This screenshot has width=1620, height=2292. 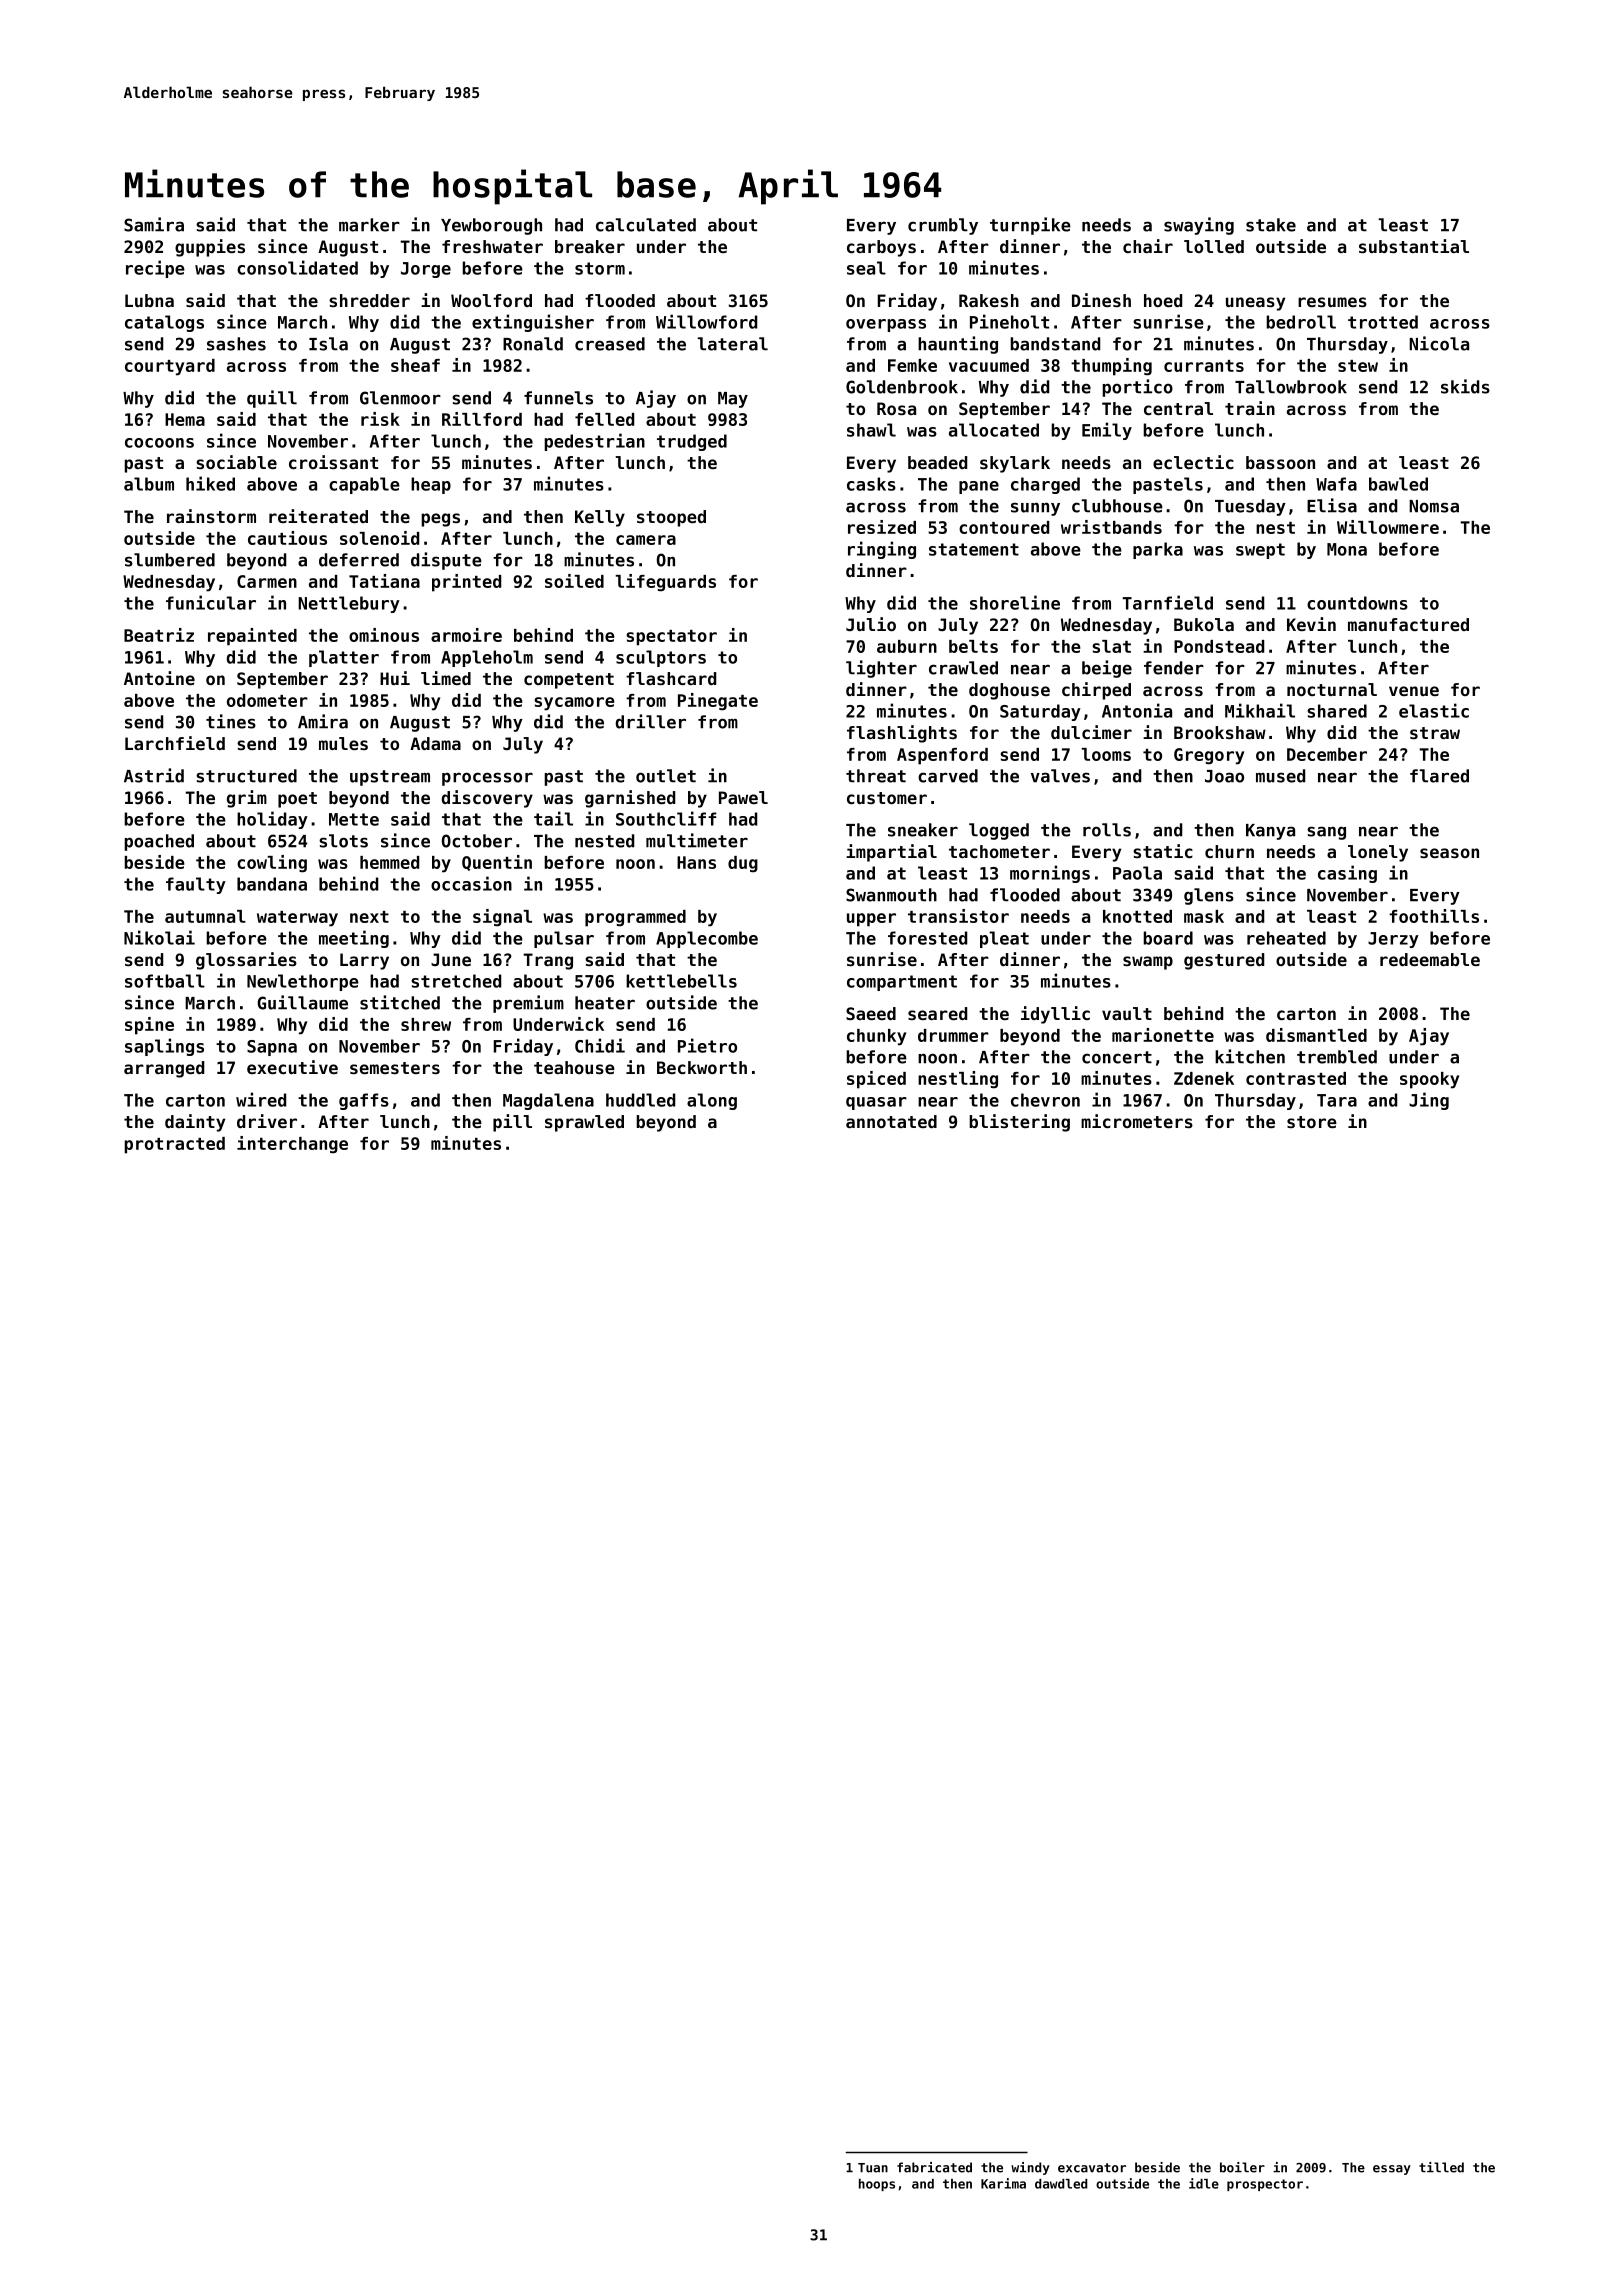 What do you see at coordinates (1414, 246) in the screenshot?
I see `substantial` at bounding box center [1414, 246].
